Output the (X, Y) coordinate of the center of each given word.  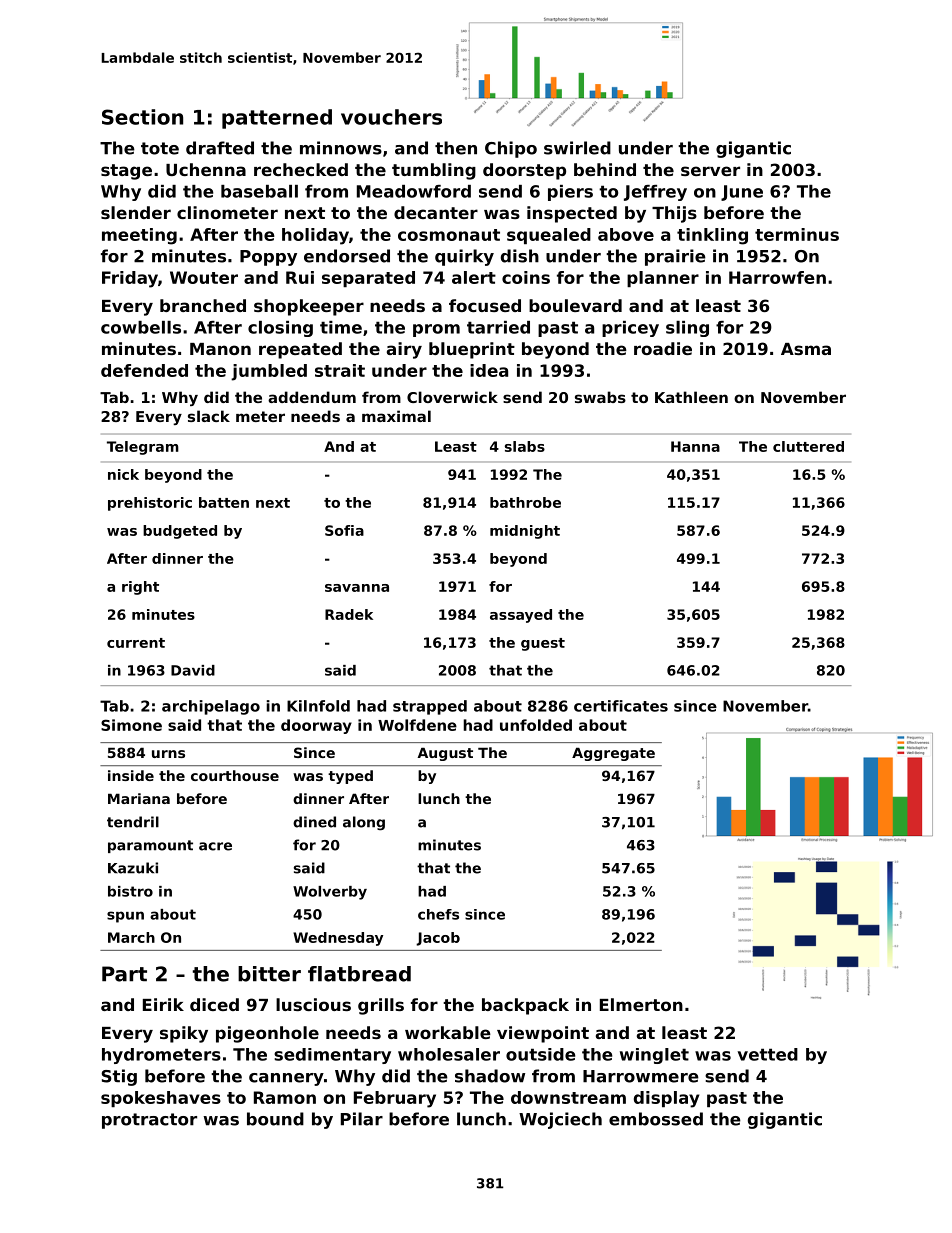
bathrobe (525, 502)
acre (215, 846)
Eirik (163, 1004)
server (710, 171)
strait (340, 370)
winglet (654, 1056)
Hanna (695, 446)
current (136, 643)
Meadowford (414, 191)
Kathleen (691, 397)
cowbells (141, 327)
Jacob (438, 939)
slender (136, 212)
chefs (438, 914)
